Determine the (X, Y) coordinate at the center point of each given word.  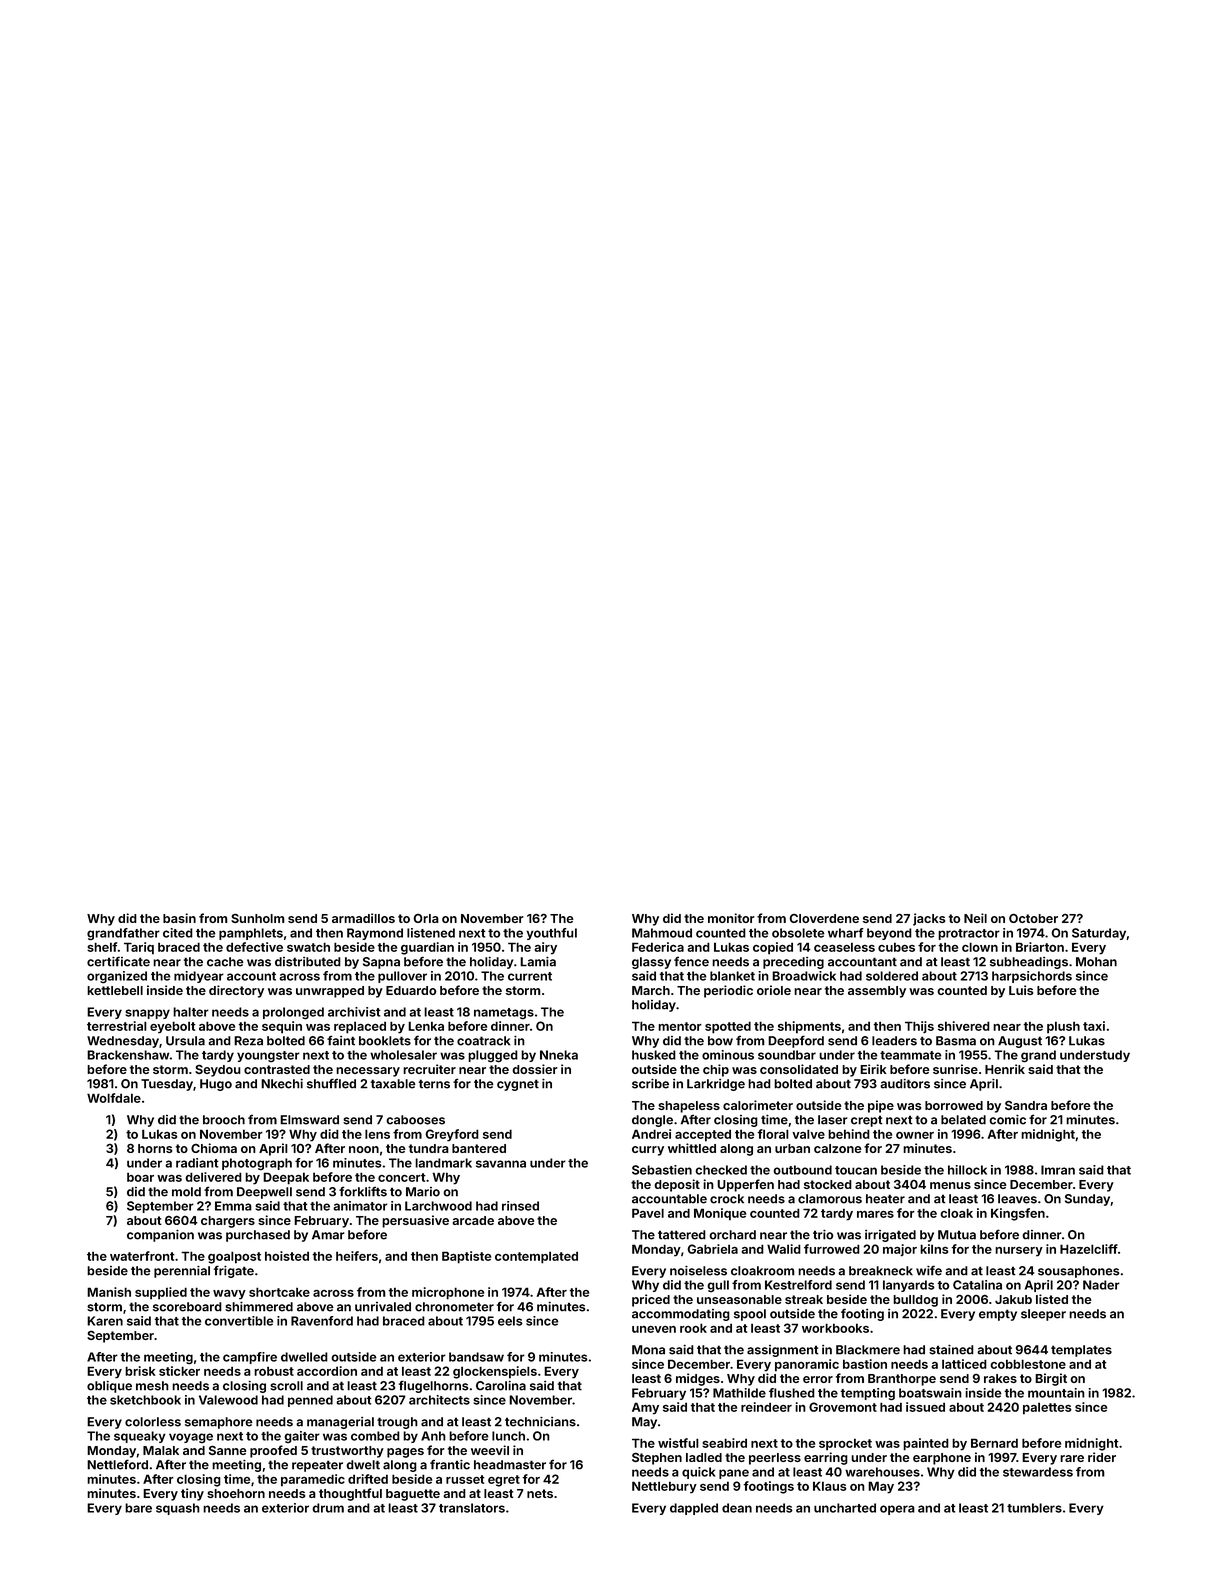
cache (225, 962)
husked (654, 1055)
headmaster (510, 1465)
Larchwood (438, 1206)
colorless (153, 1422)
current (530, 976)
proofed (273, 1451)
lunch (508, 1436)
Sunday (1087, 1200)
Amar (328, 1235)
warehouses (882, 1472)
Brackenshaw (128, 1055)
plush (1063, 1027)
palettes (1047, 1408)
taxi (1094, 1026)
